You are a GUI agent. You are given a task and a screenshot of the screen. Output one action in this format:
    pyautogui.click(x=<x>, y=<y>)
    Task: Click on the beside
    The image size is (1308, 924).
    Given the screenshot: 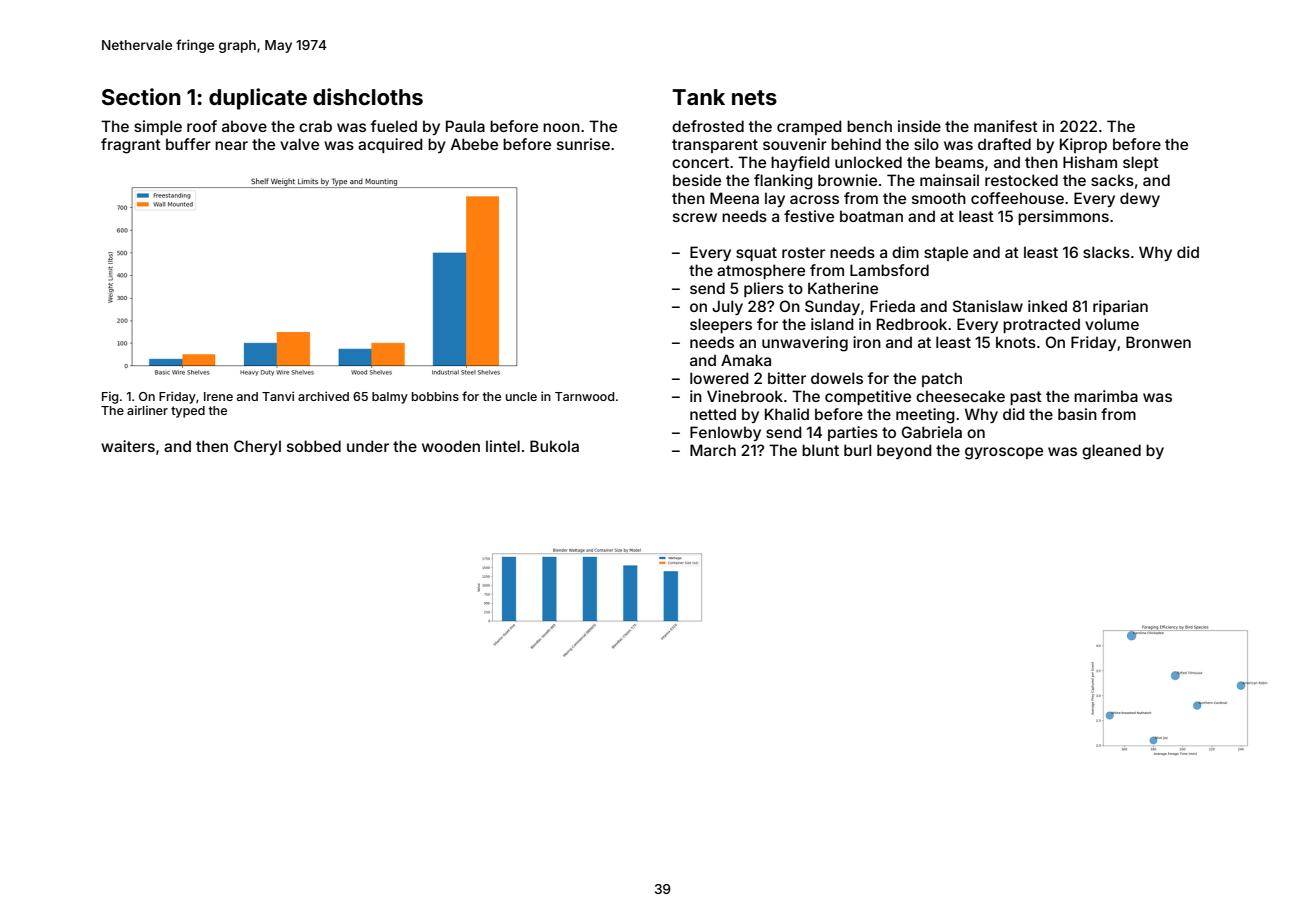 What is the action you would take?
    pyautogui.click(x=697, y=180)
